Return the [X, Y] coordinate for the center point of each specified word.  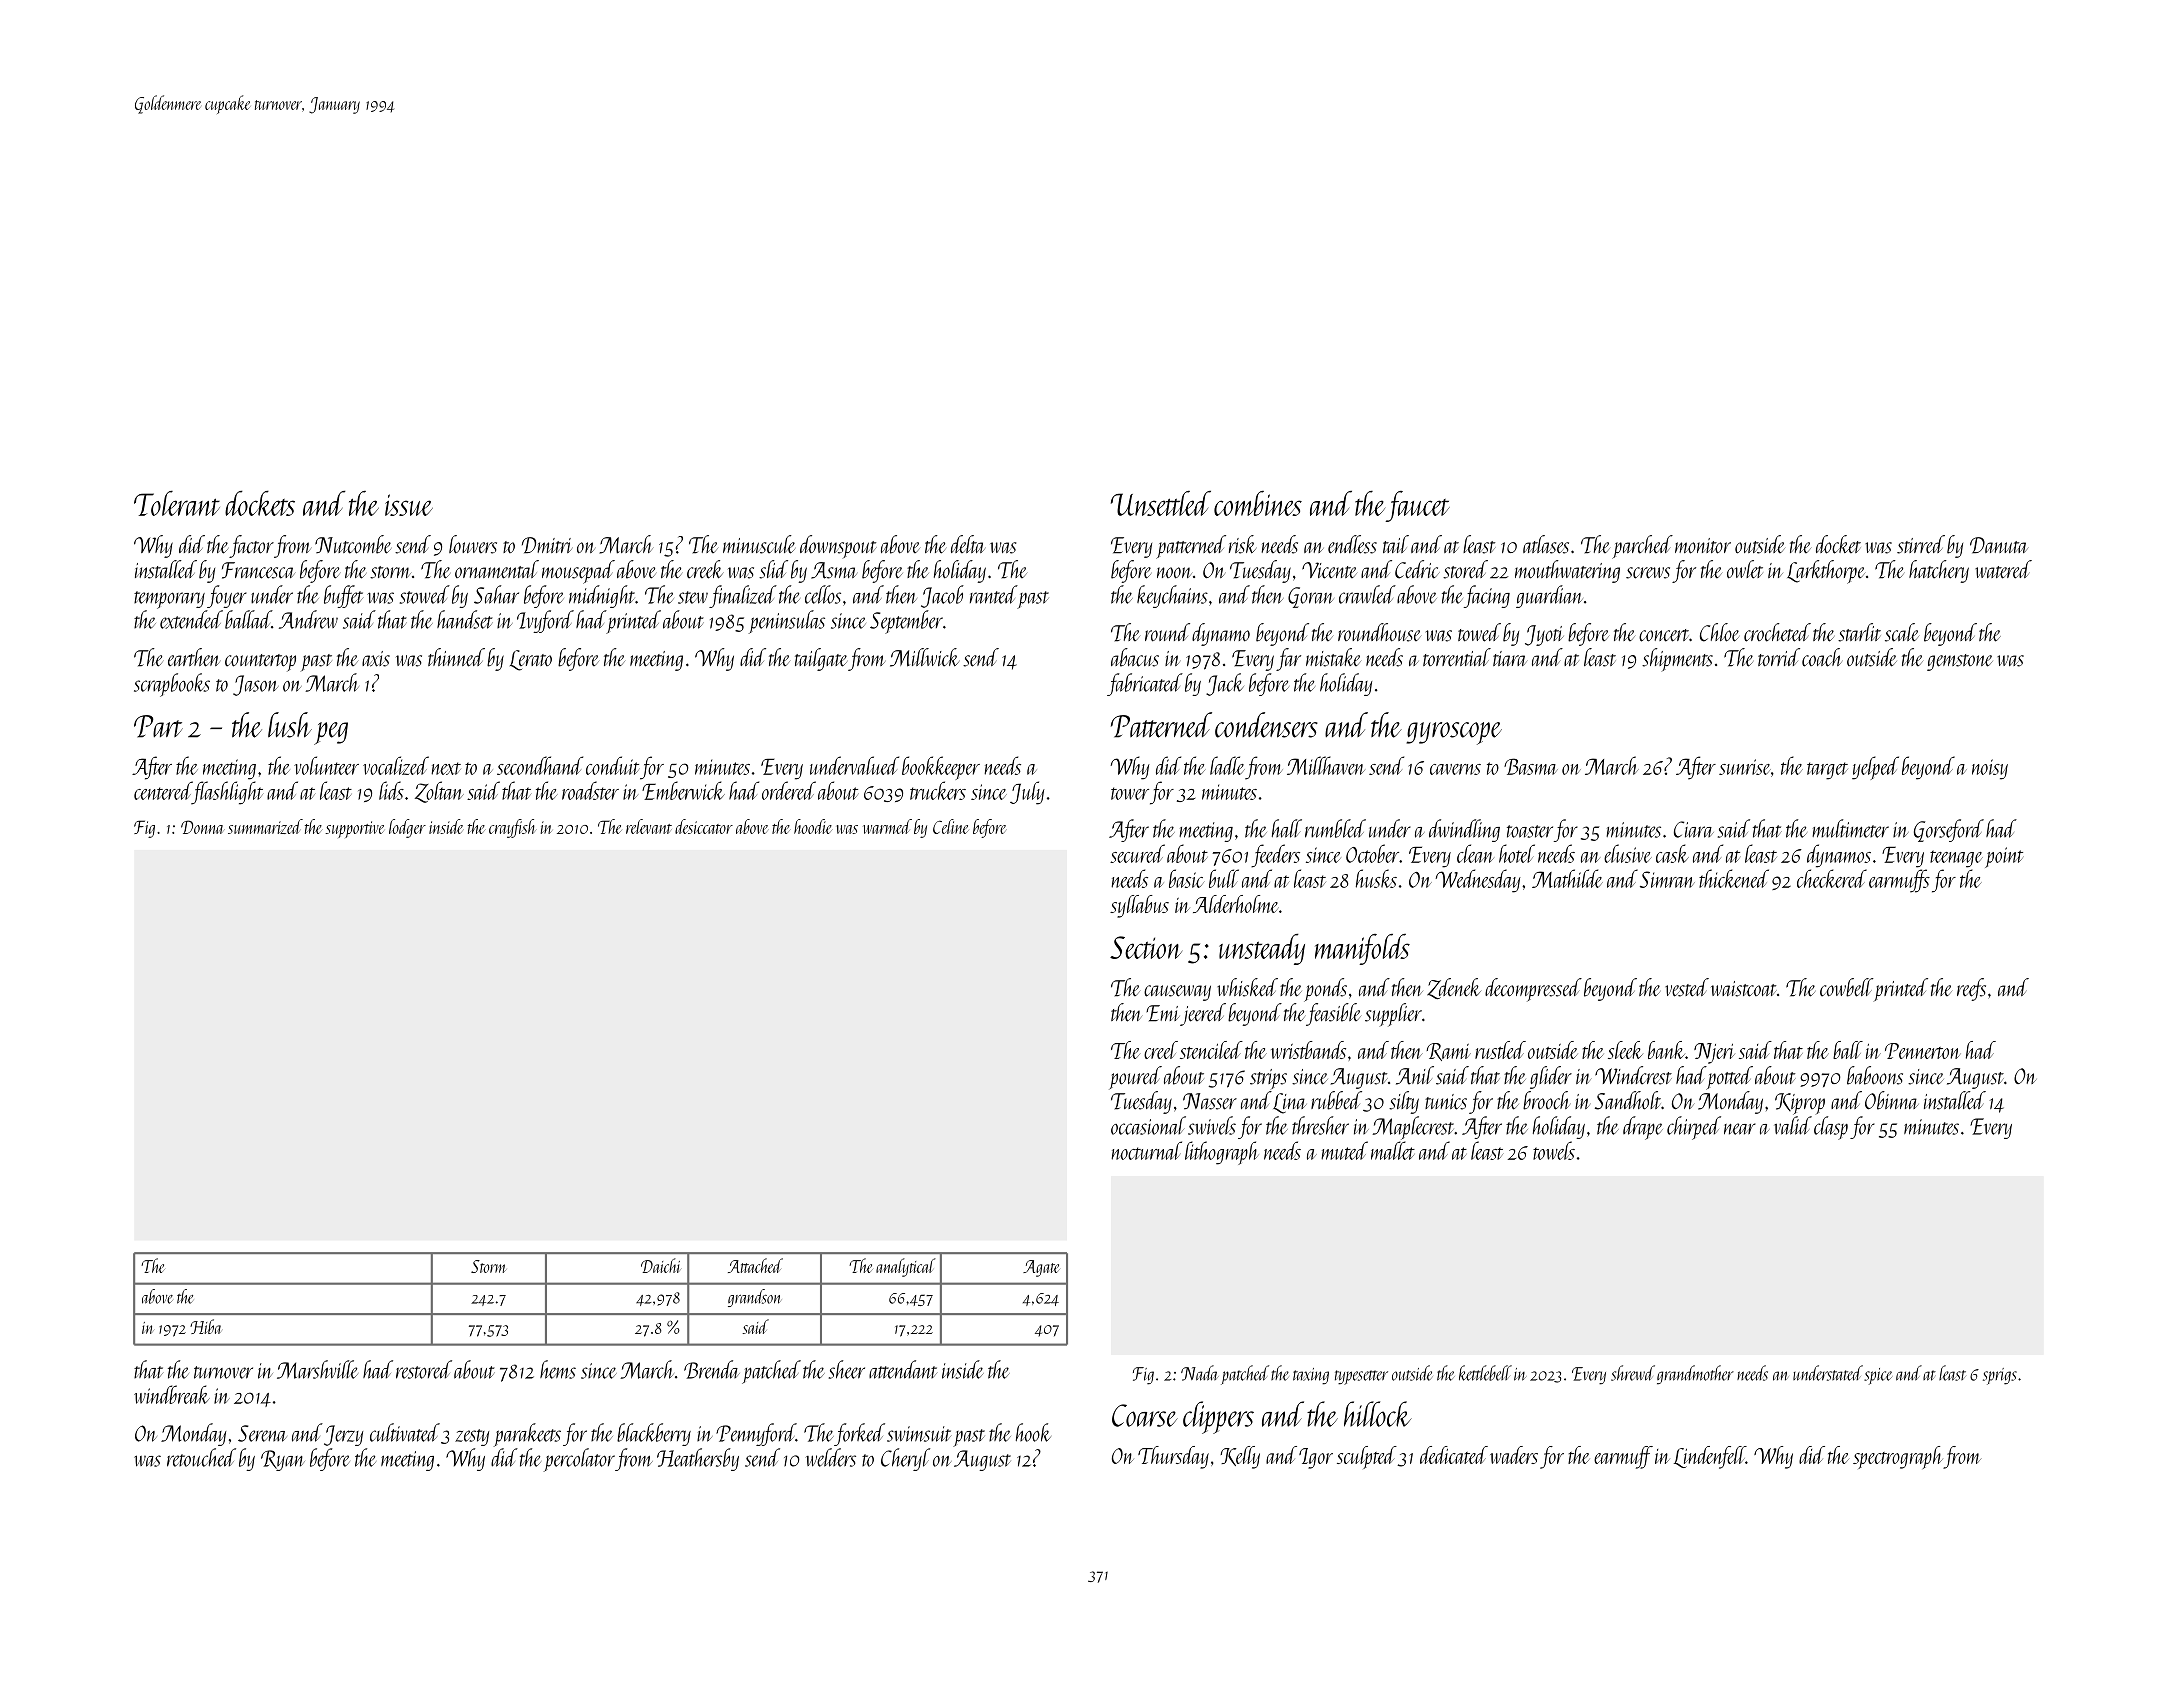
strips [1268, 1079]
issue [409, 505]
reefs [1971, 989]
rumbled [1335, 828]
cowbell [1846, 987]
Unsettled [1161, 503]
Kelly [1240, 1457]
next [446, 768]
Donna [203, 827]
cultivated [405, 1432]
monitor [1703, 546]
